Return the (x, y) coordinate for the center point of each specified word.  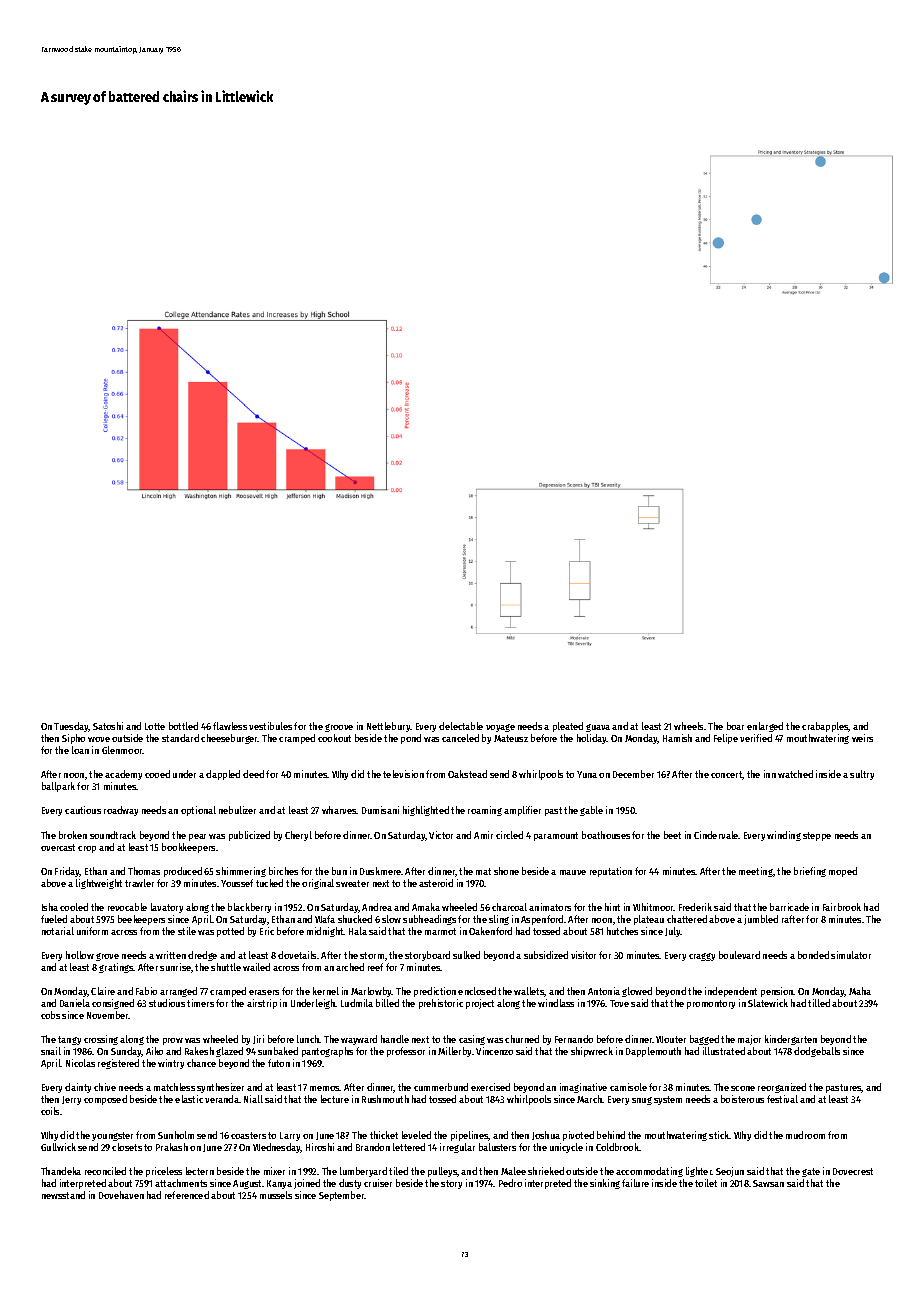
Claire (103, 991)
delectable (461, 726)
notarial (58, 931)
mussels (276, 1195)
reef (375, 967)
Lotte (155, 726)
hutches (622, 931)
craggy (702, 957)
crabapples (825, 727)
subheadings (429, 920)
